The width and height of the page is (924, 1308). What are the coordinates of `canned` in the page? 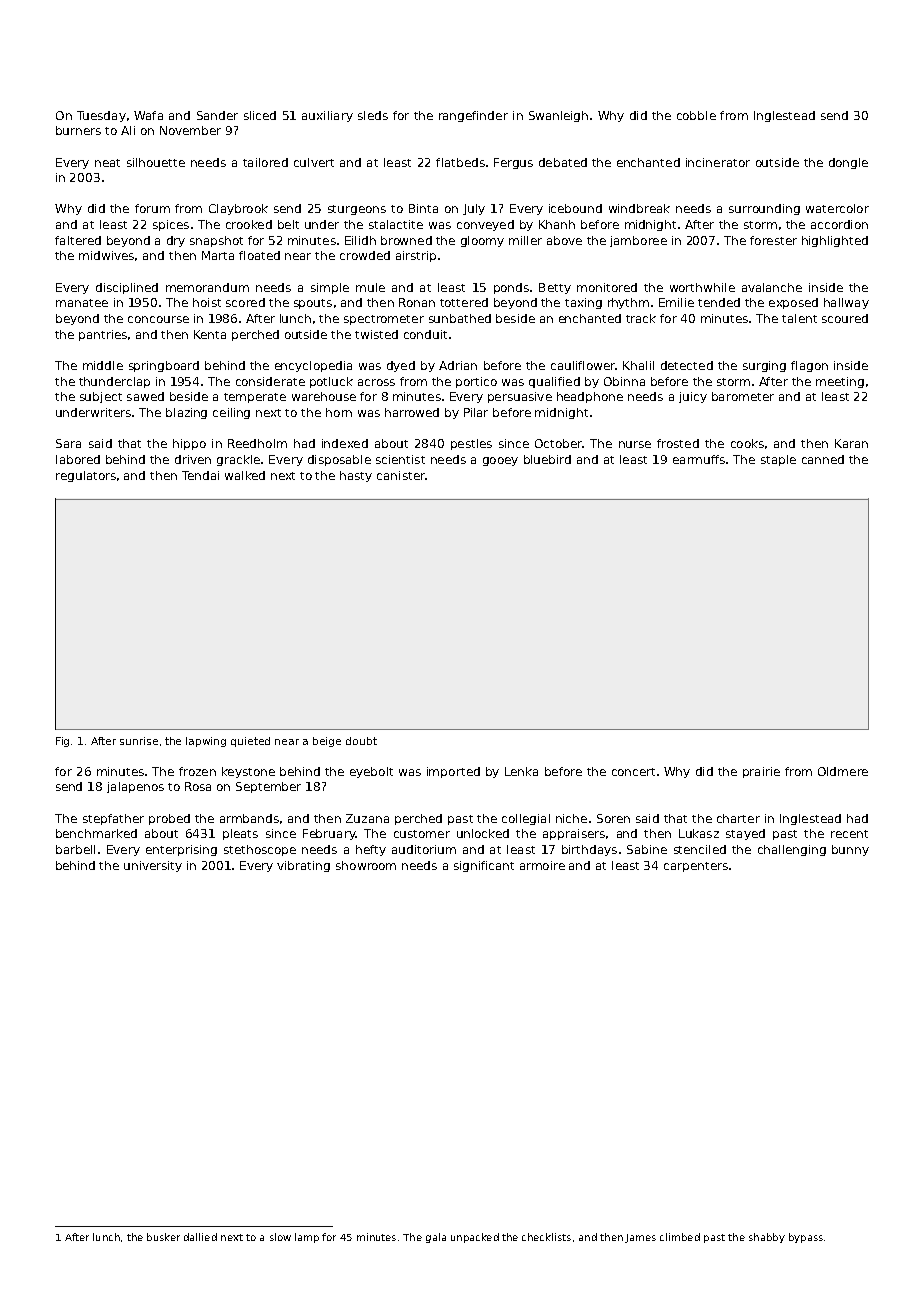 It's located at (823, 459).
